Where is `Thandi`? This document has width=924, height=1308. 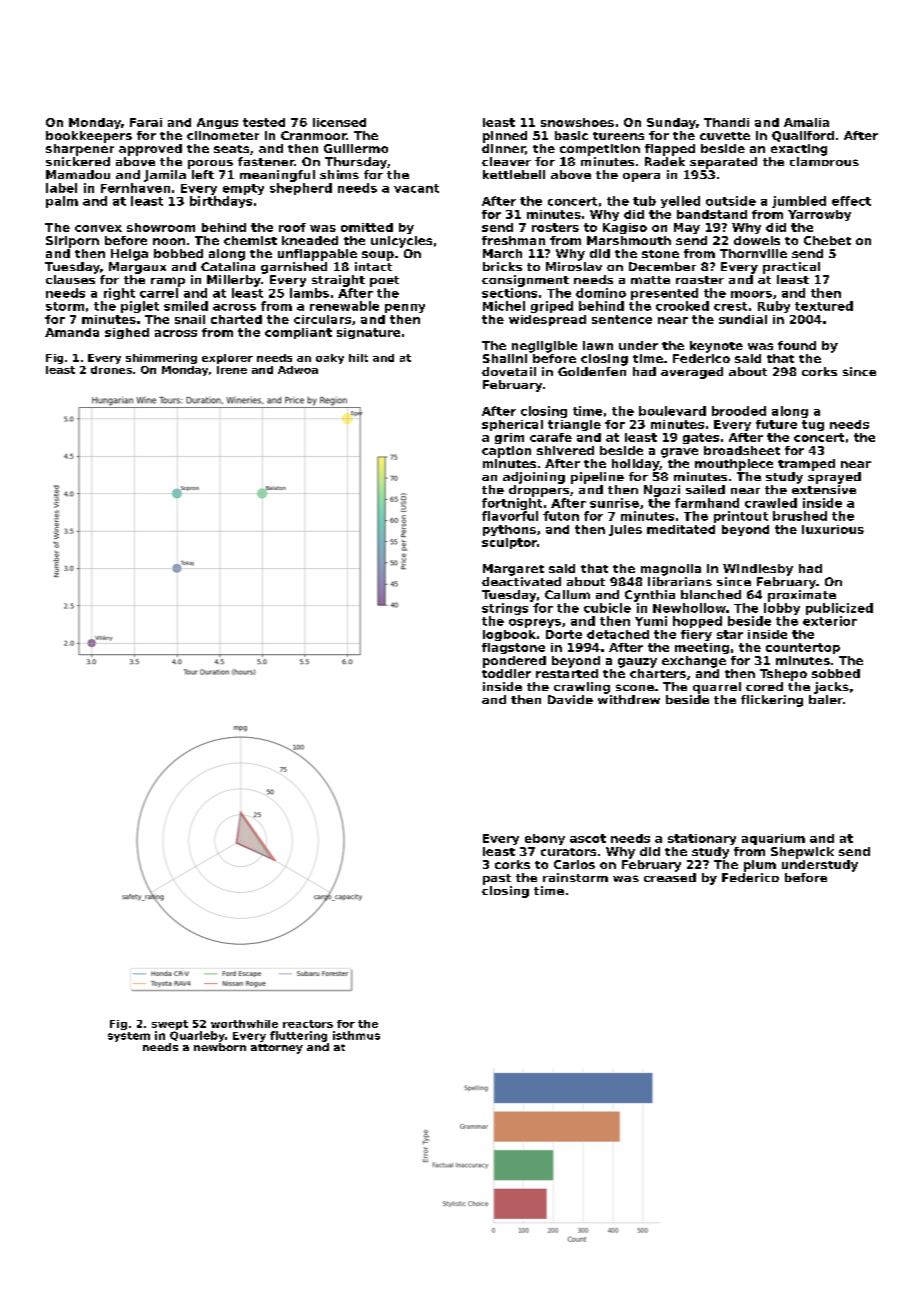
Thandi is located at coordinates (726, 122).
